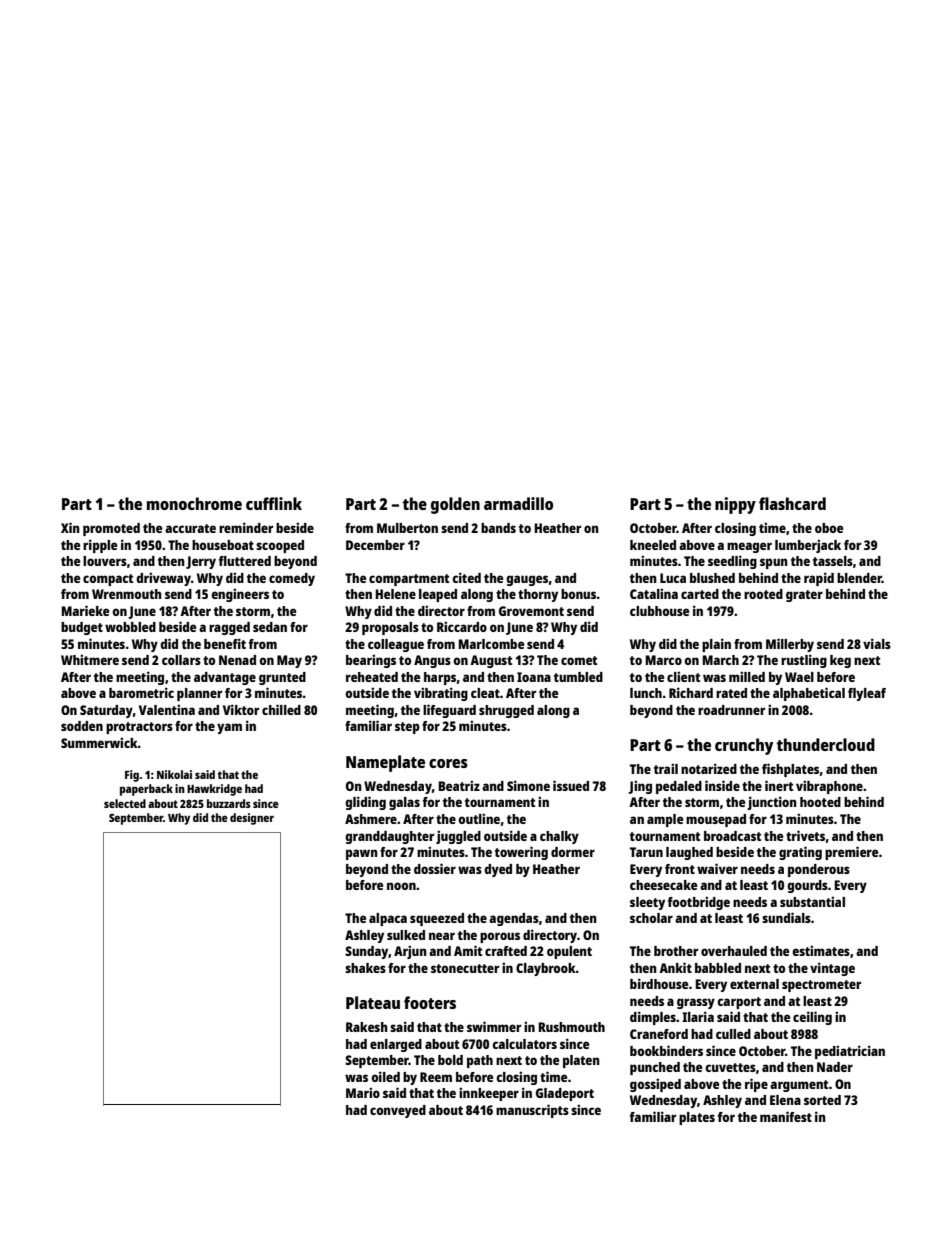 This screenshot has width=952, height=1233. Describe the element at coordinates (518, 503) in the screenshot. I see `armadillo` at that location.
